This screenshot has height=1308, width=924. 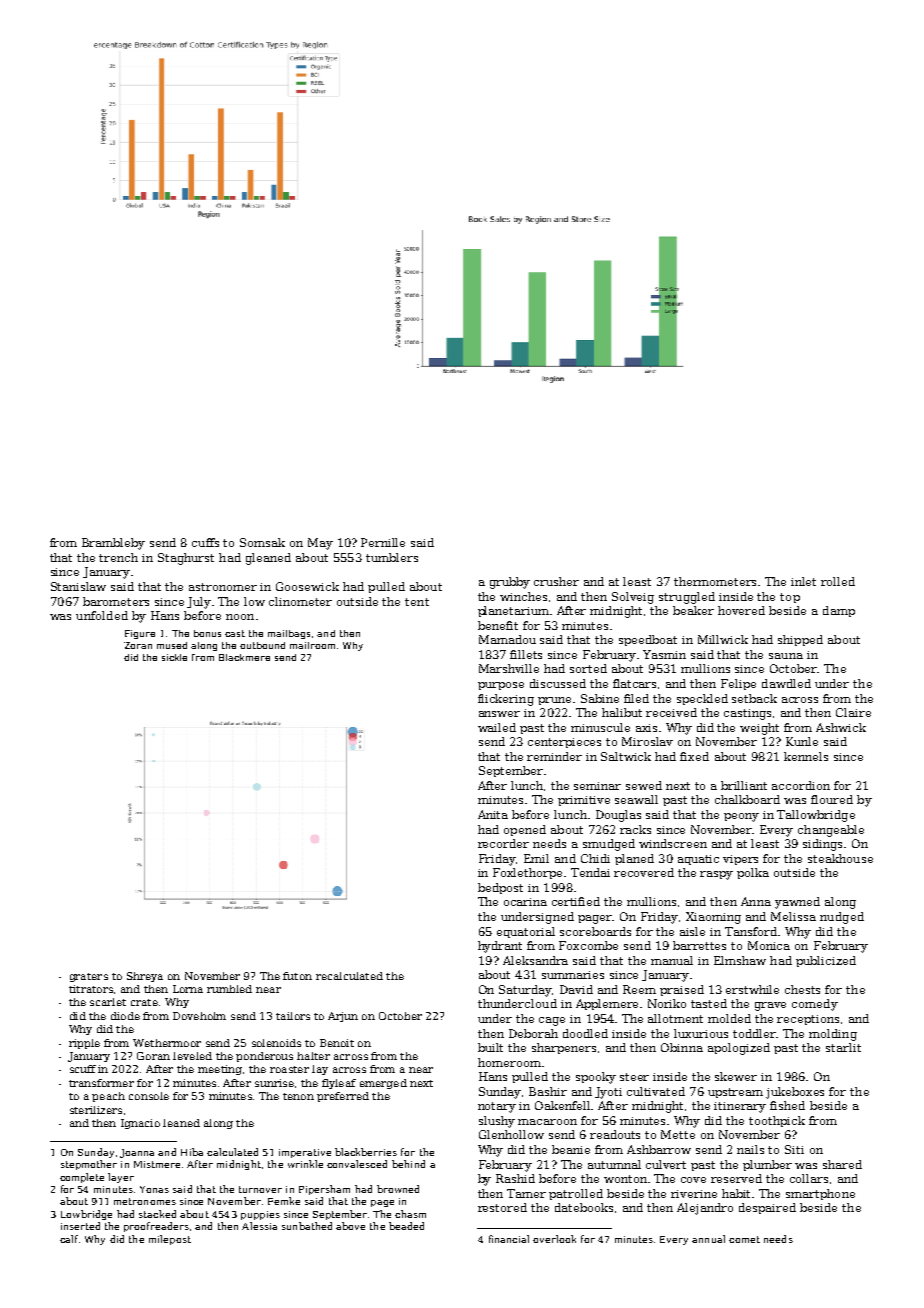 I want to click on proofreaders, so click(x=156, y=1227).
